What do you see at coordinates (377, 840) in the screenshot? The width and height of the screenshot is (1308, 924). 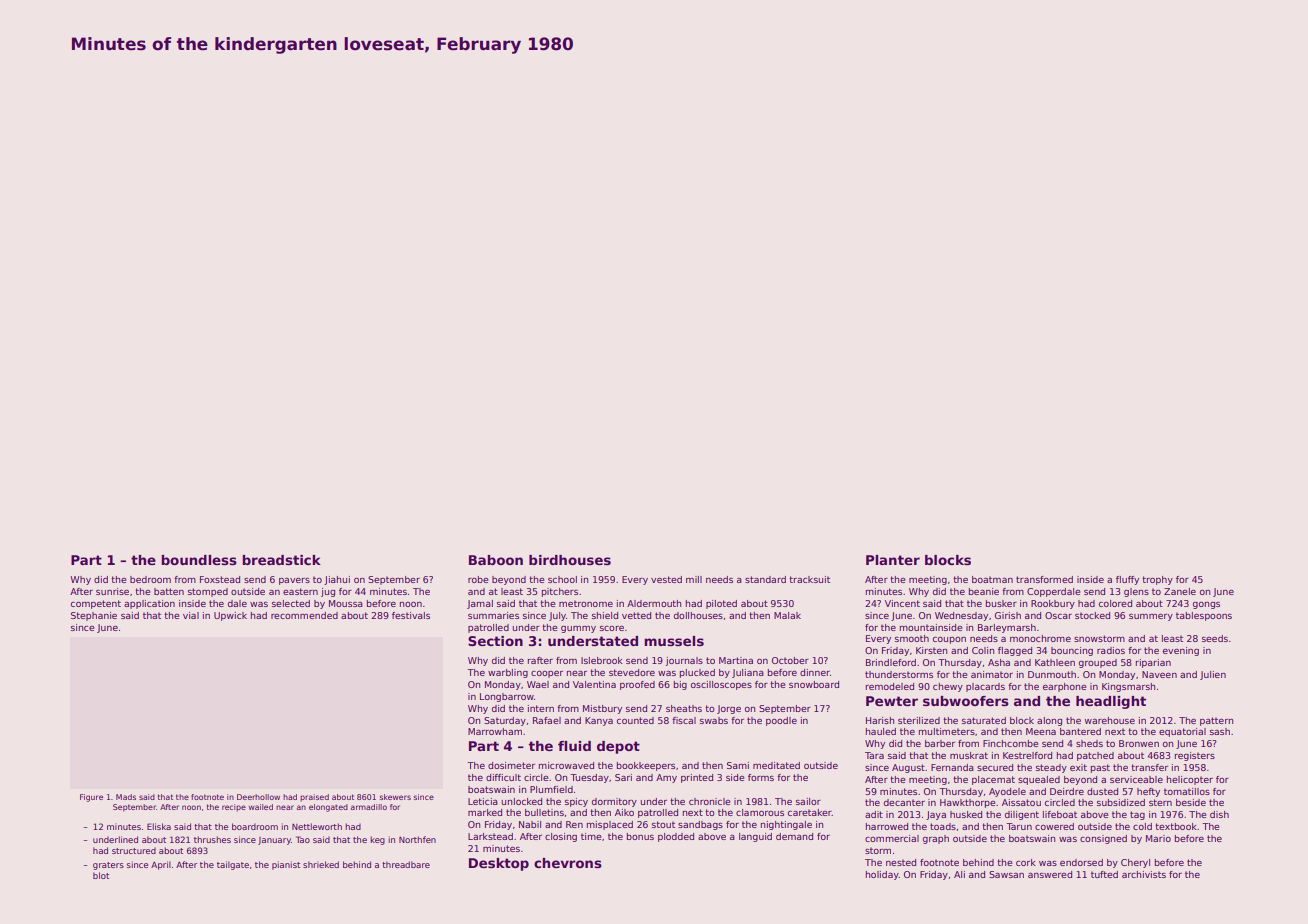 I see `keg` at bounding box center [377, 840].
